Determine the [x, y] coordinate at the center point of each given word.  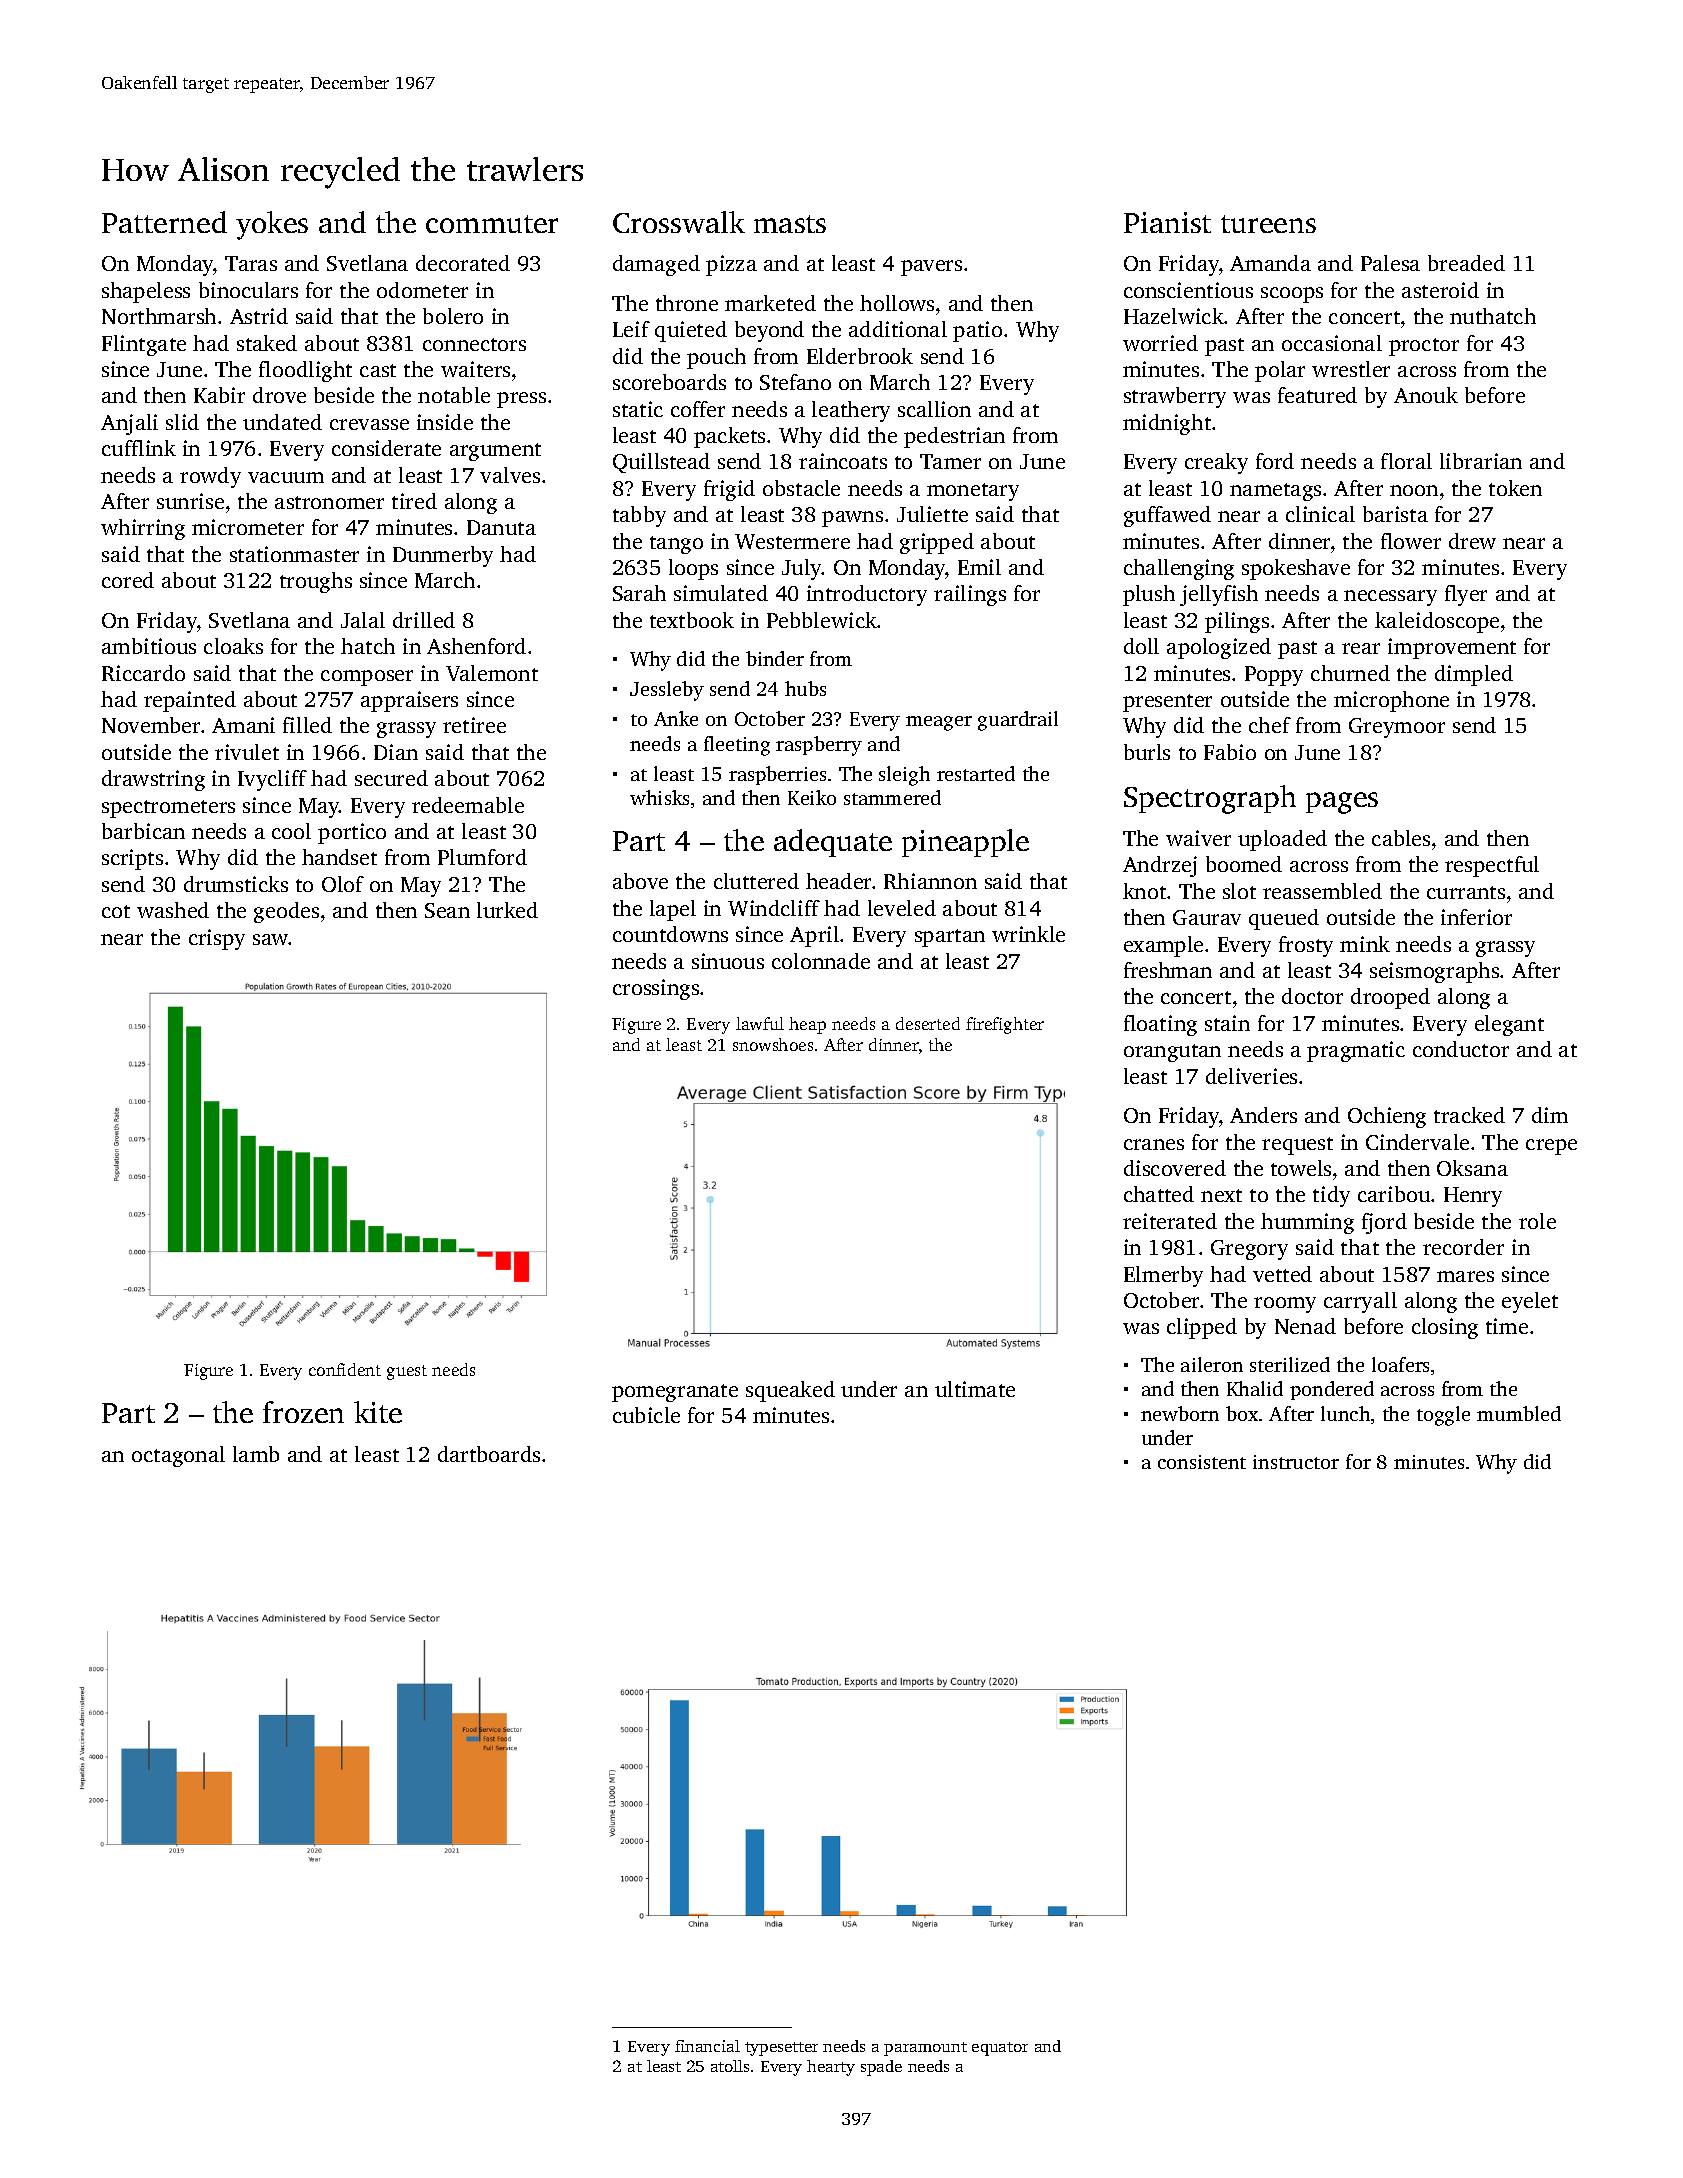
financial [707, 2046]
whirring [143, 529]
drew [1472, 541]
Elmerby [1163, 1276]
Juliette [932, 514]
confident [345, 1369]
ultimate [975, 1389]
